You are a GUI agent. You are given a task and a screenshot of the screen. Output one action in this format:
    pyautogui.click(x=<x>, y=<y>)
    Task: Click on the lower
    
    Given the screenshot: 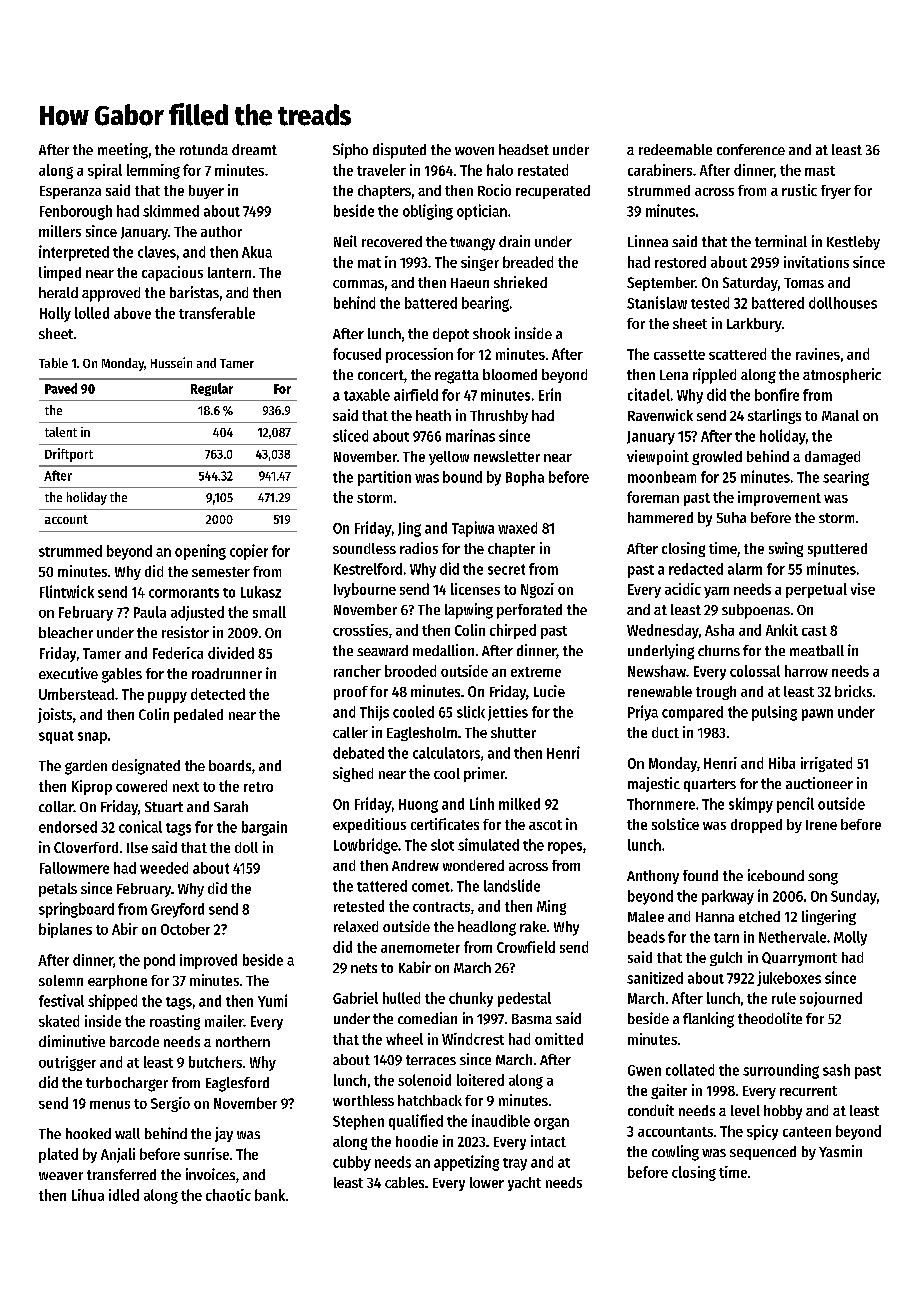 What is the action you would take?
    pyautogui.click(x=487, y=1182)
